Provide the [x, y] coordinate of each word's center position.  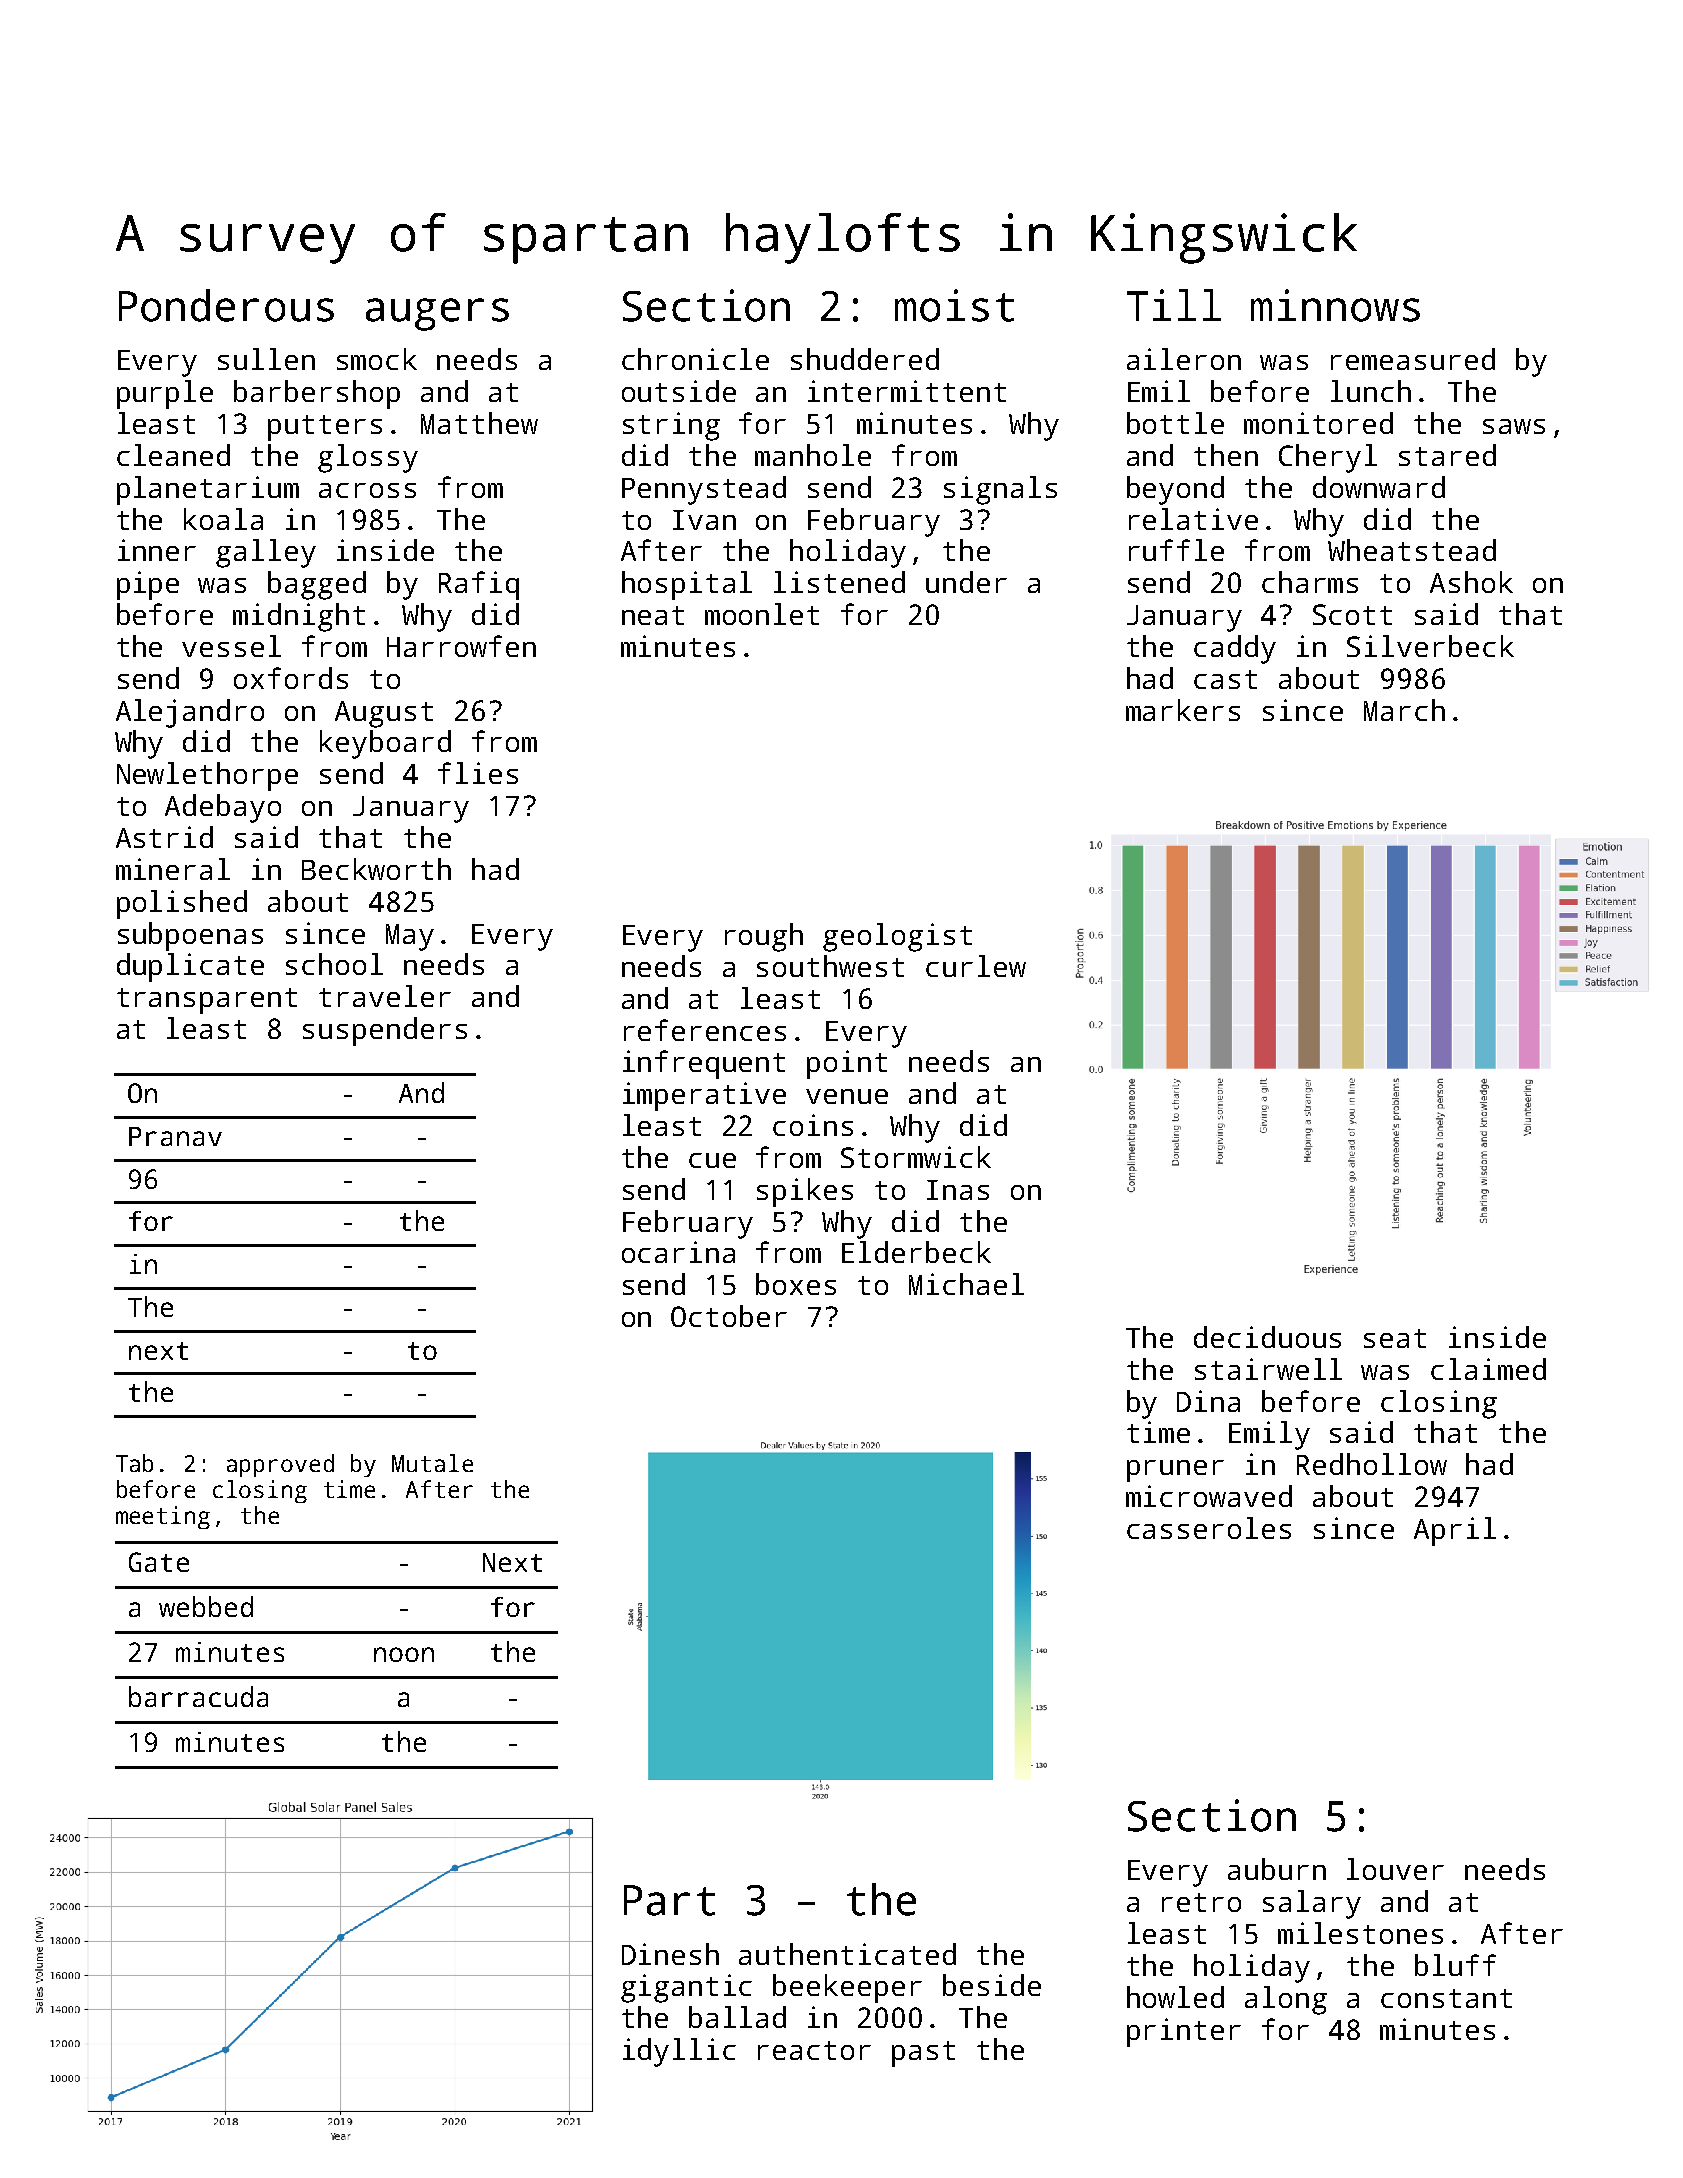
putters [325, 428]
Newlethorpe [207, 776]
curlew [976, 966]
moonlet [762, 614]
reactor [814, 2050]
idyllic [679, 2052]
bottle [1175, 423]
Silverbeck [1430, 646]
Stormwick [916, 1157]
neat [653, 615]
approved [280, 1465]
